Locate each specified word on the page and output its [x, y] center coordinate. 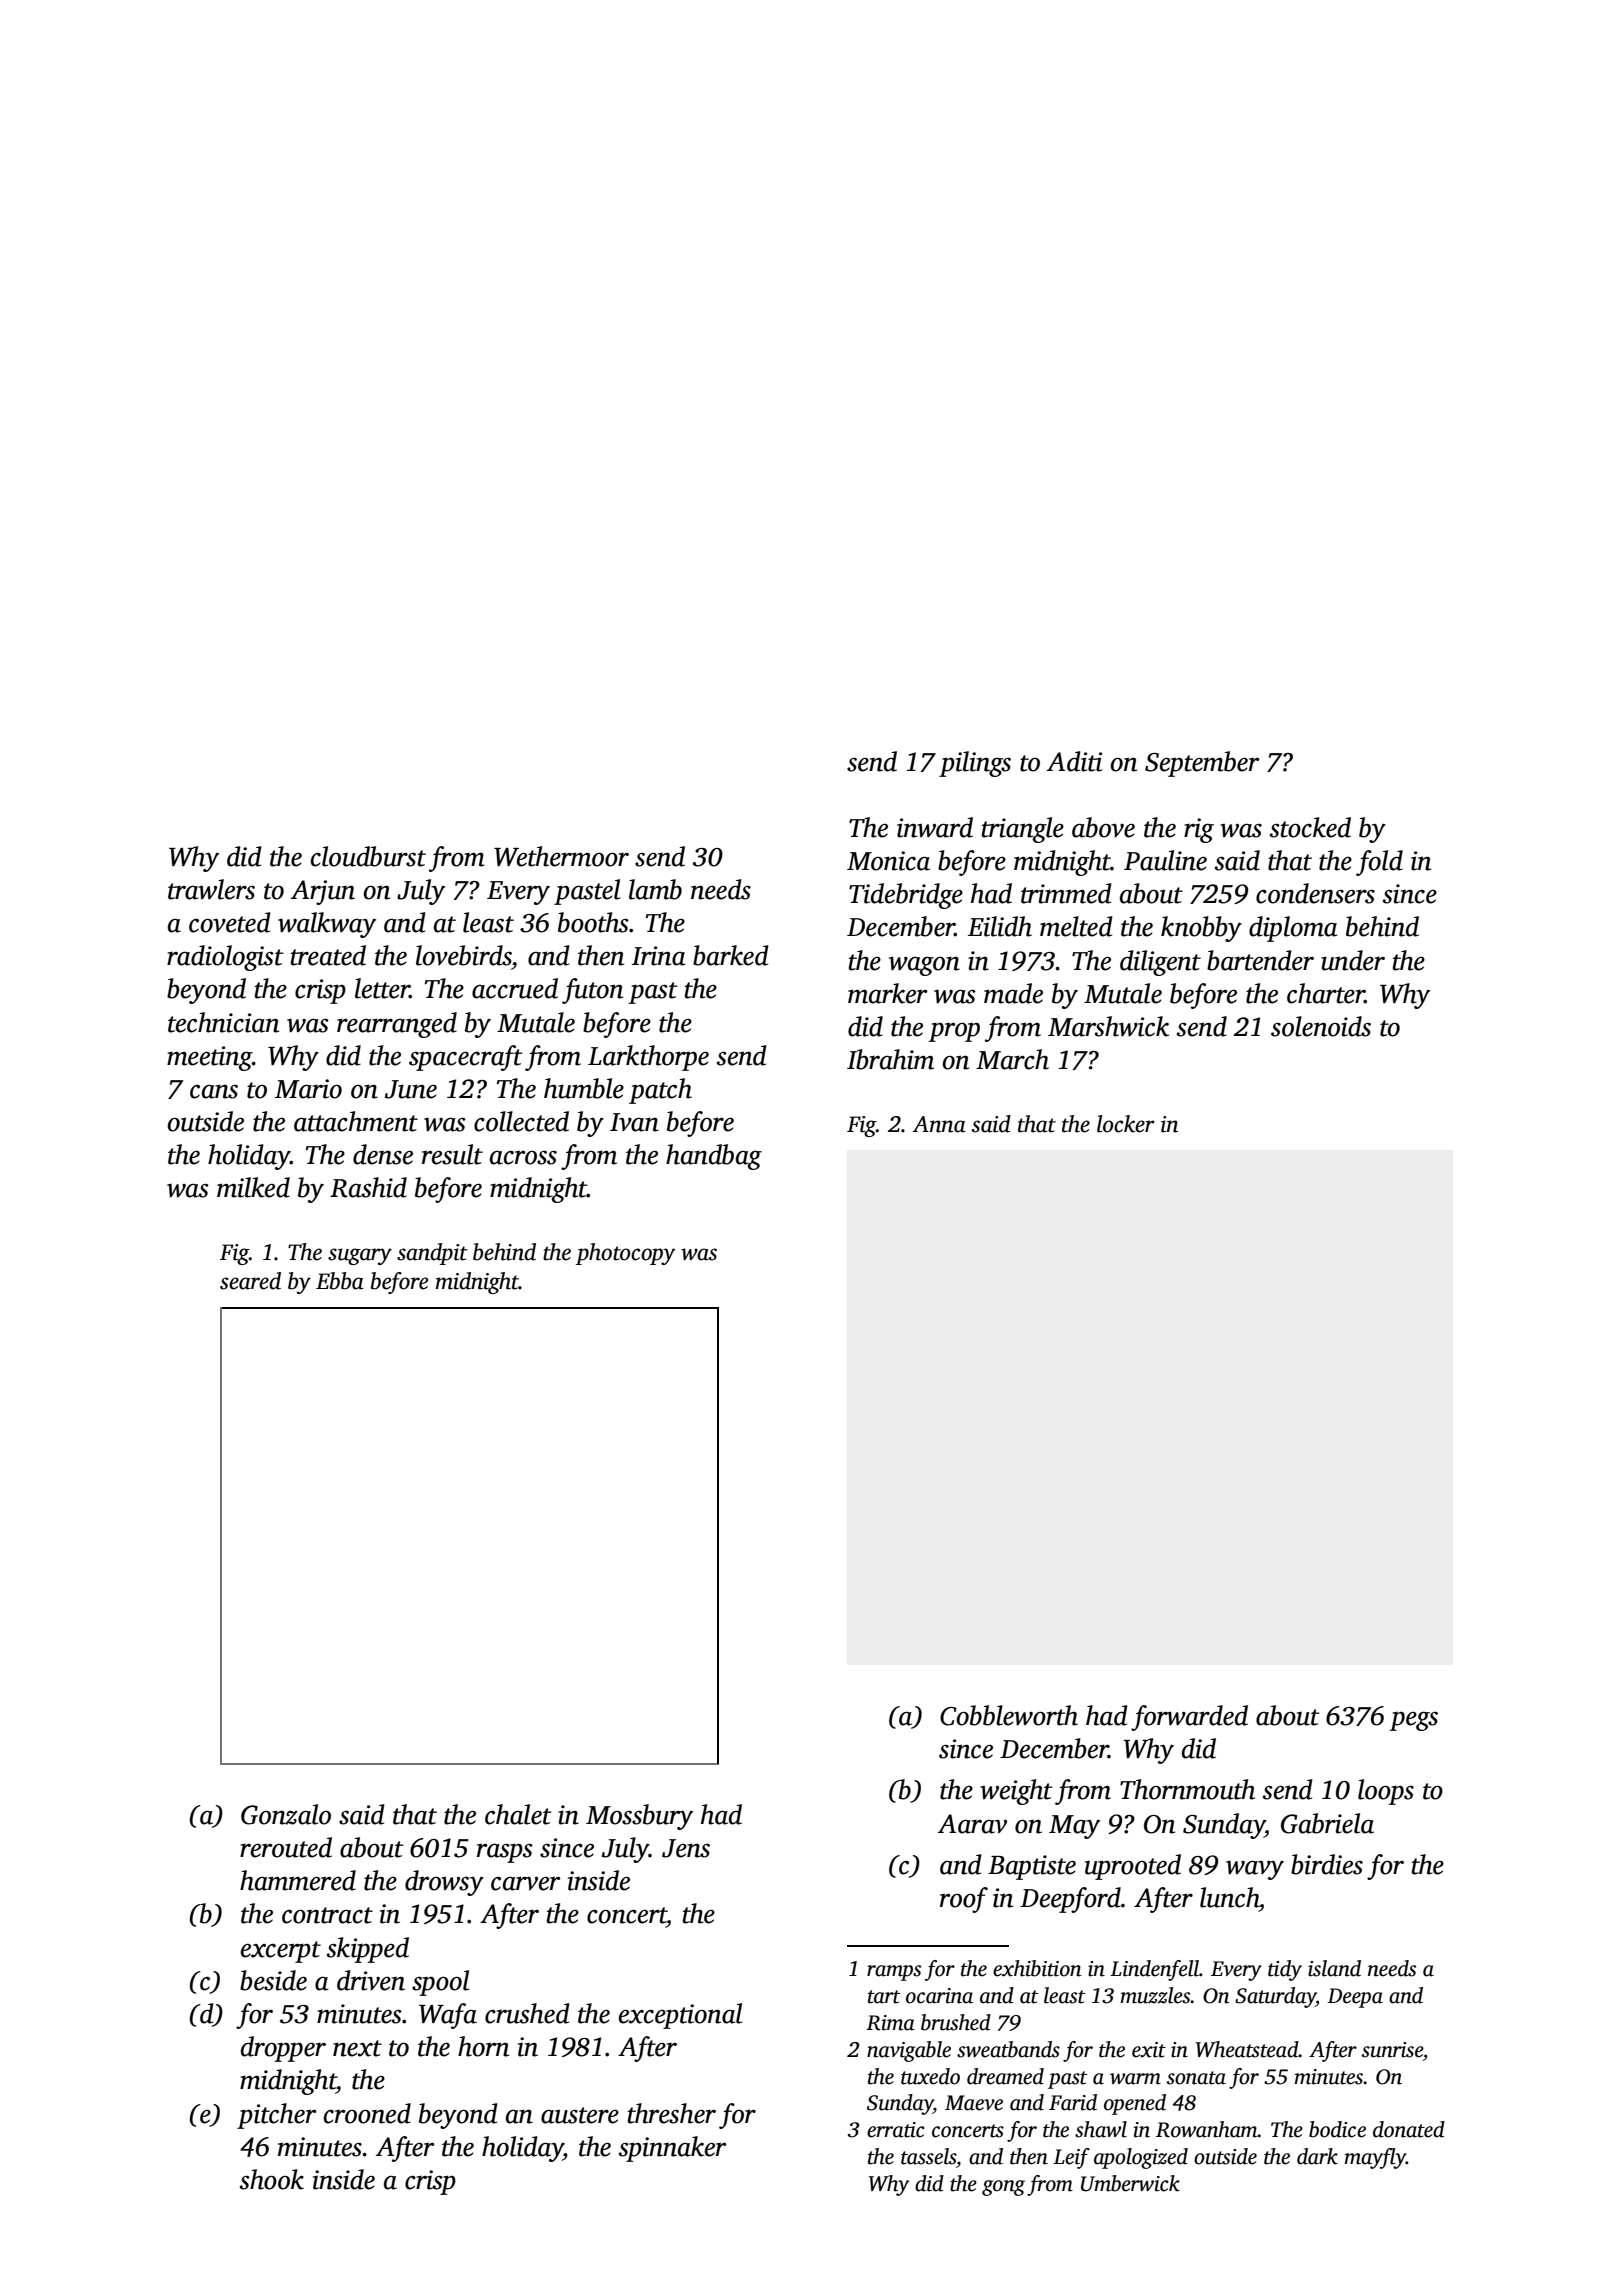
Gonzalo [286, 1814]
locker [1126, 1124]
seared [250, 1281]
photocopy [626, 1254]
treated [328, 955]
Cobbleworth [1009, 1715]
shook [272, 2179]
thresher [672, 2113]
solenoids [1321, 1026]
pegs [1414, 1721]
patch [660, 1091]
